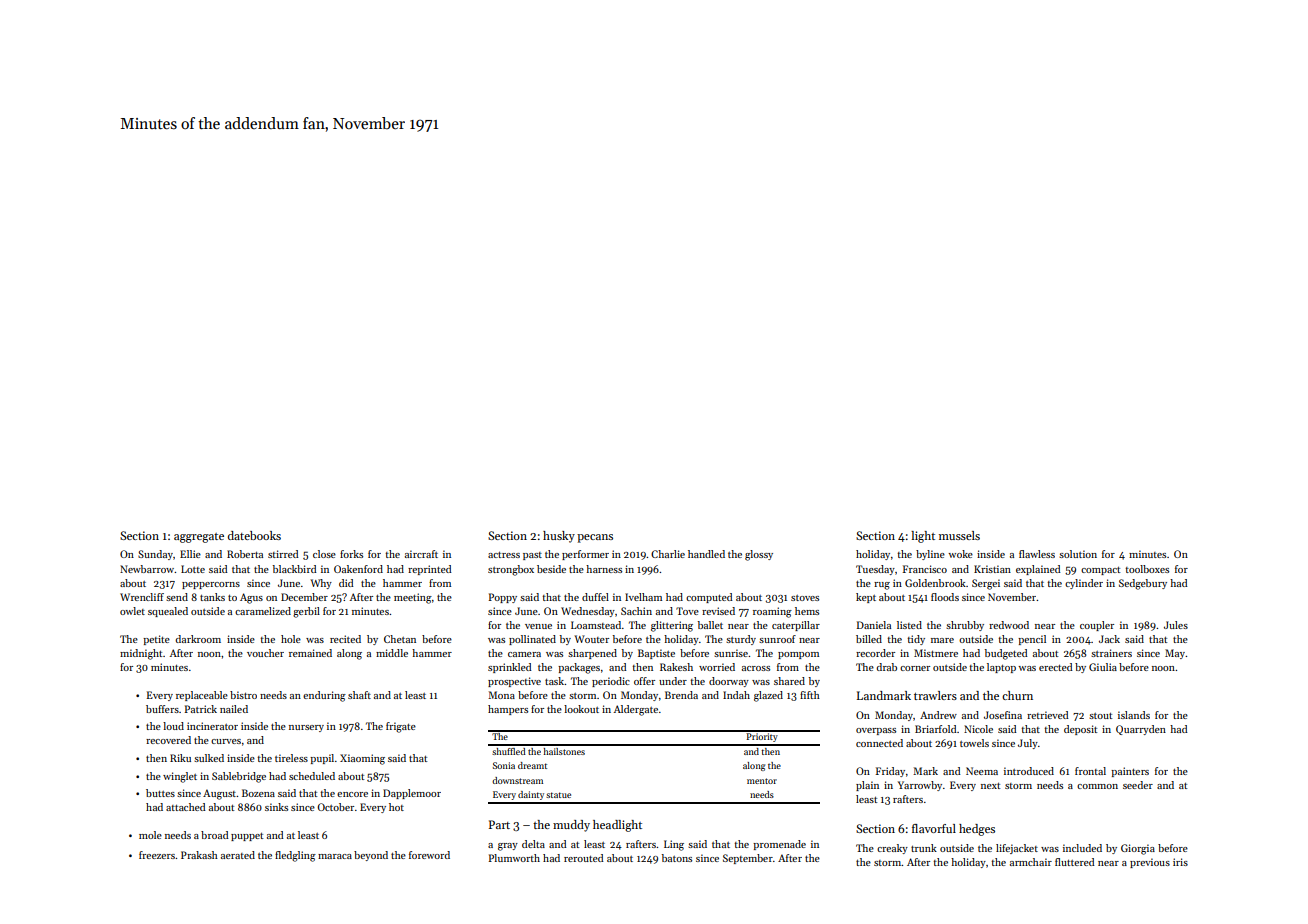 This document has width=1308, height=924. I want to click on remained, so click(310, 653).
